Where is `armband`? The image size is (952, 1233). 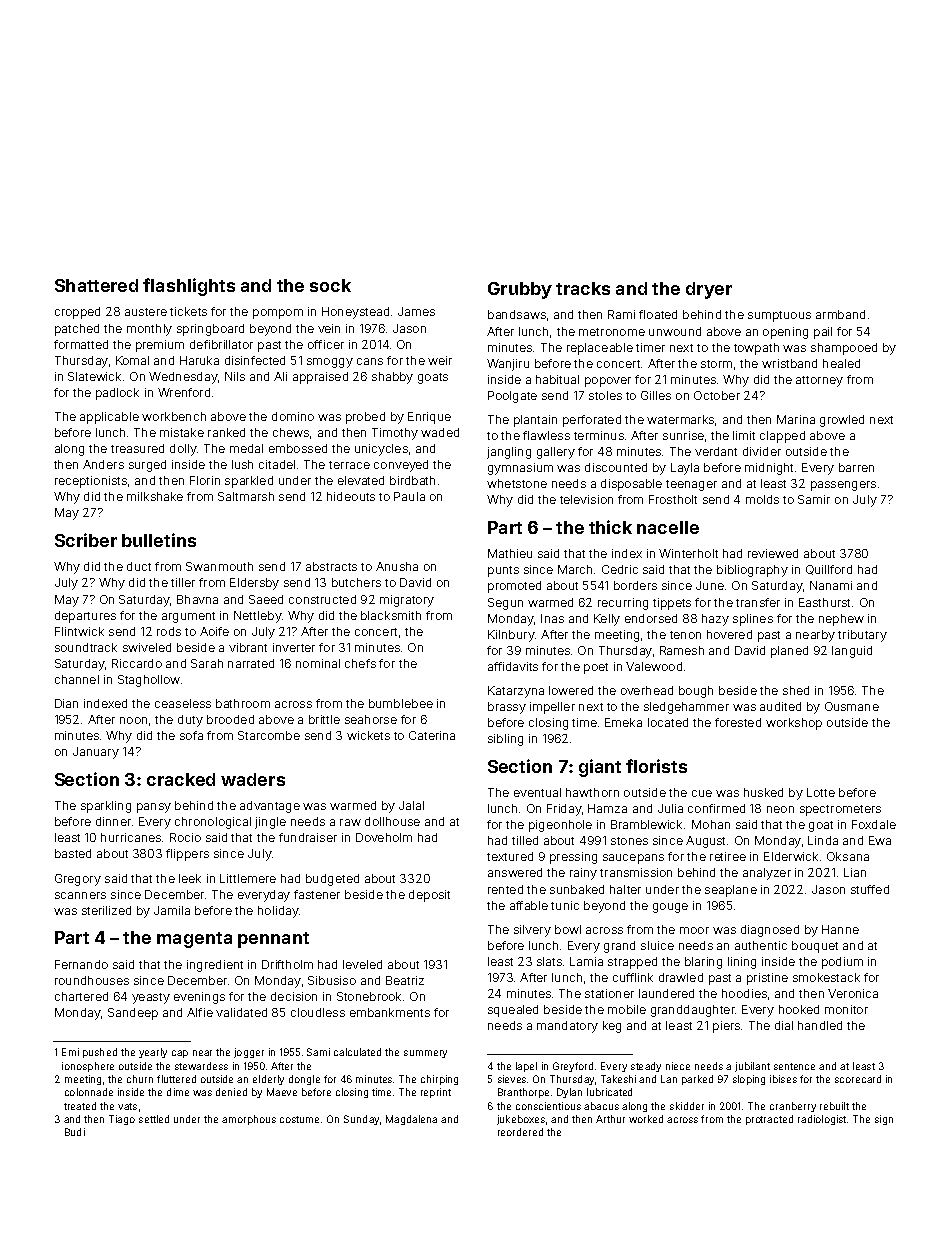
armband is located at coordinates (840, 314).
